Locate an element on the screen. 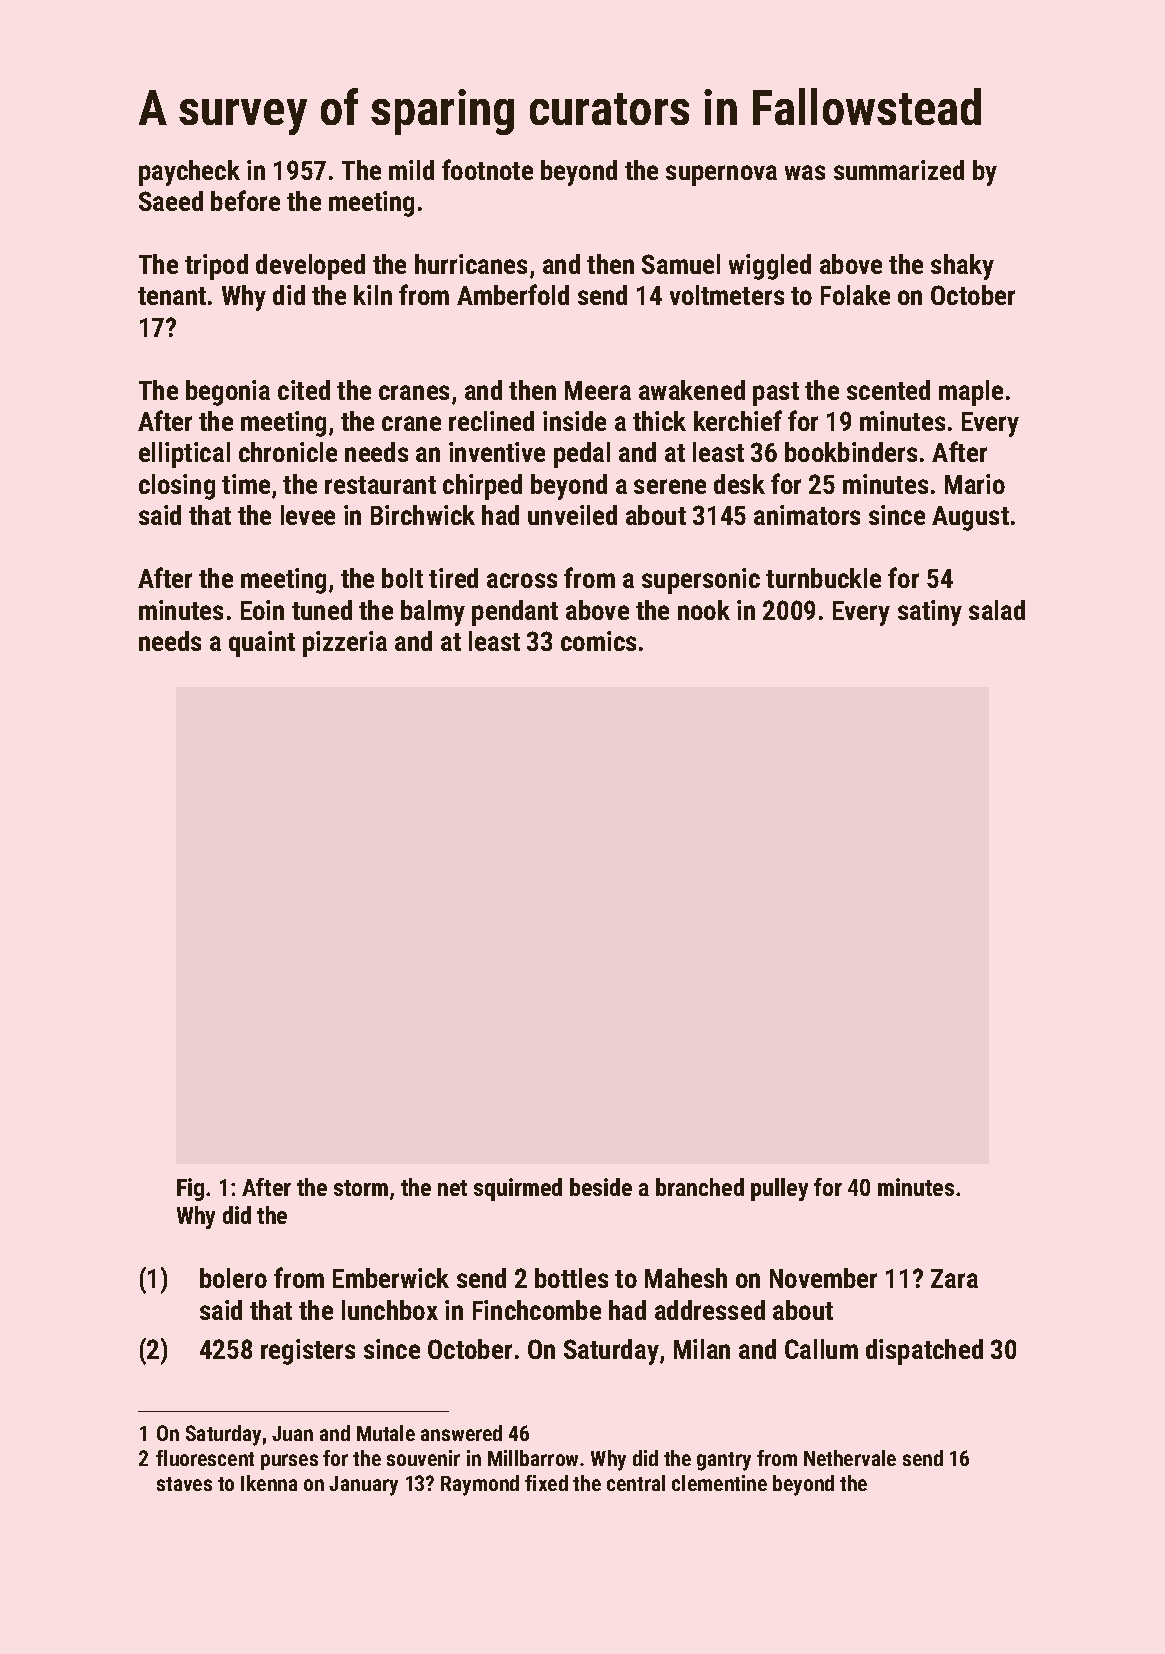  staves is located at coordinates (184, 1484).
